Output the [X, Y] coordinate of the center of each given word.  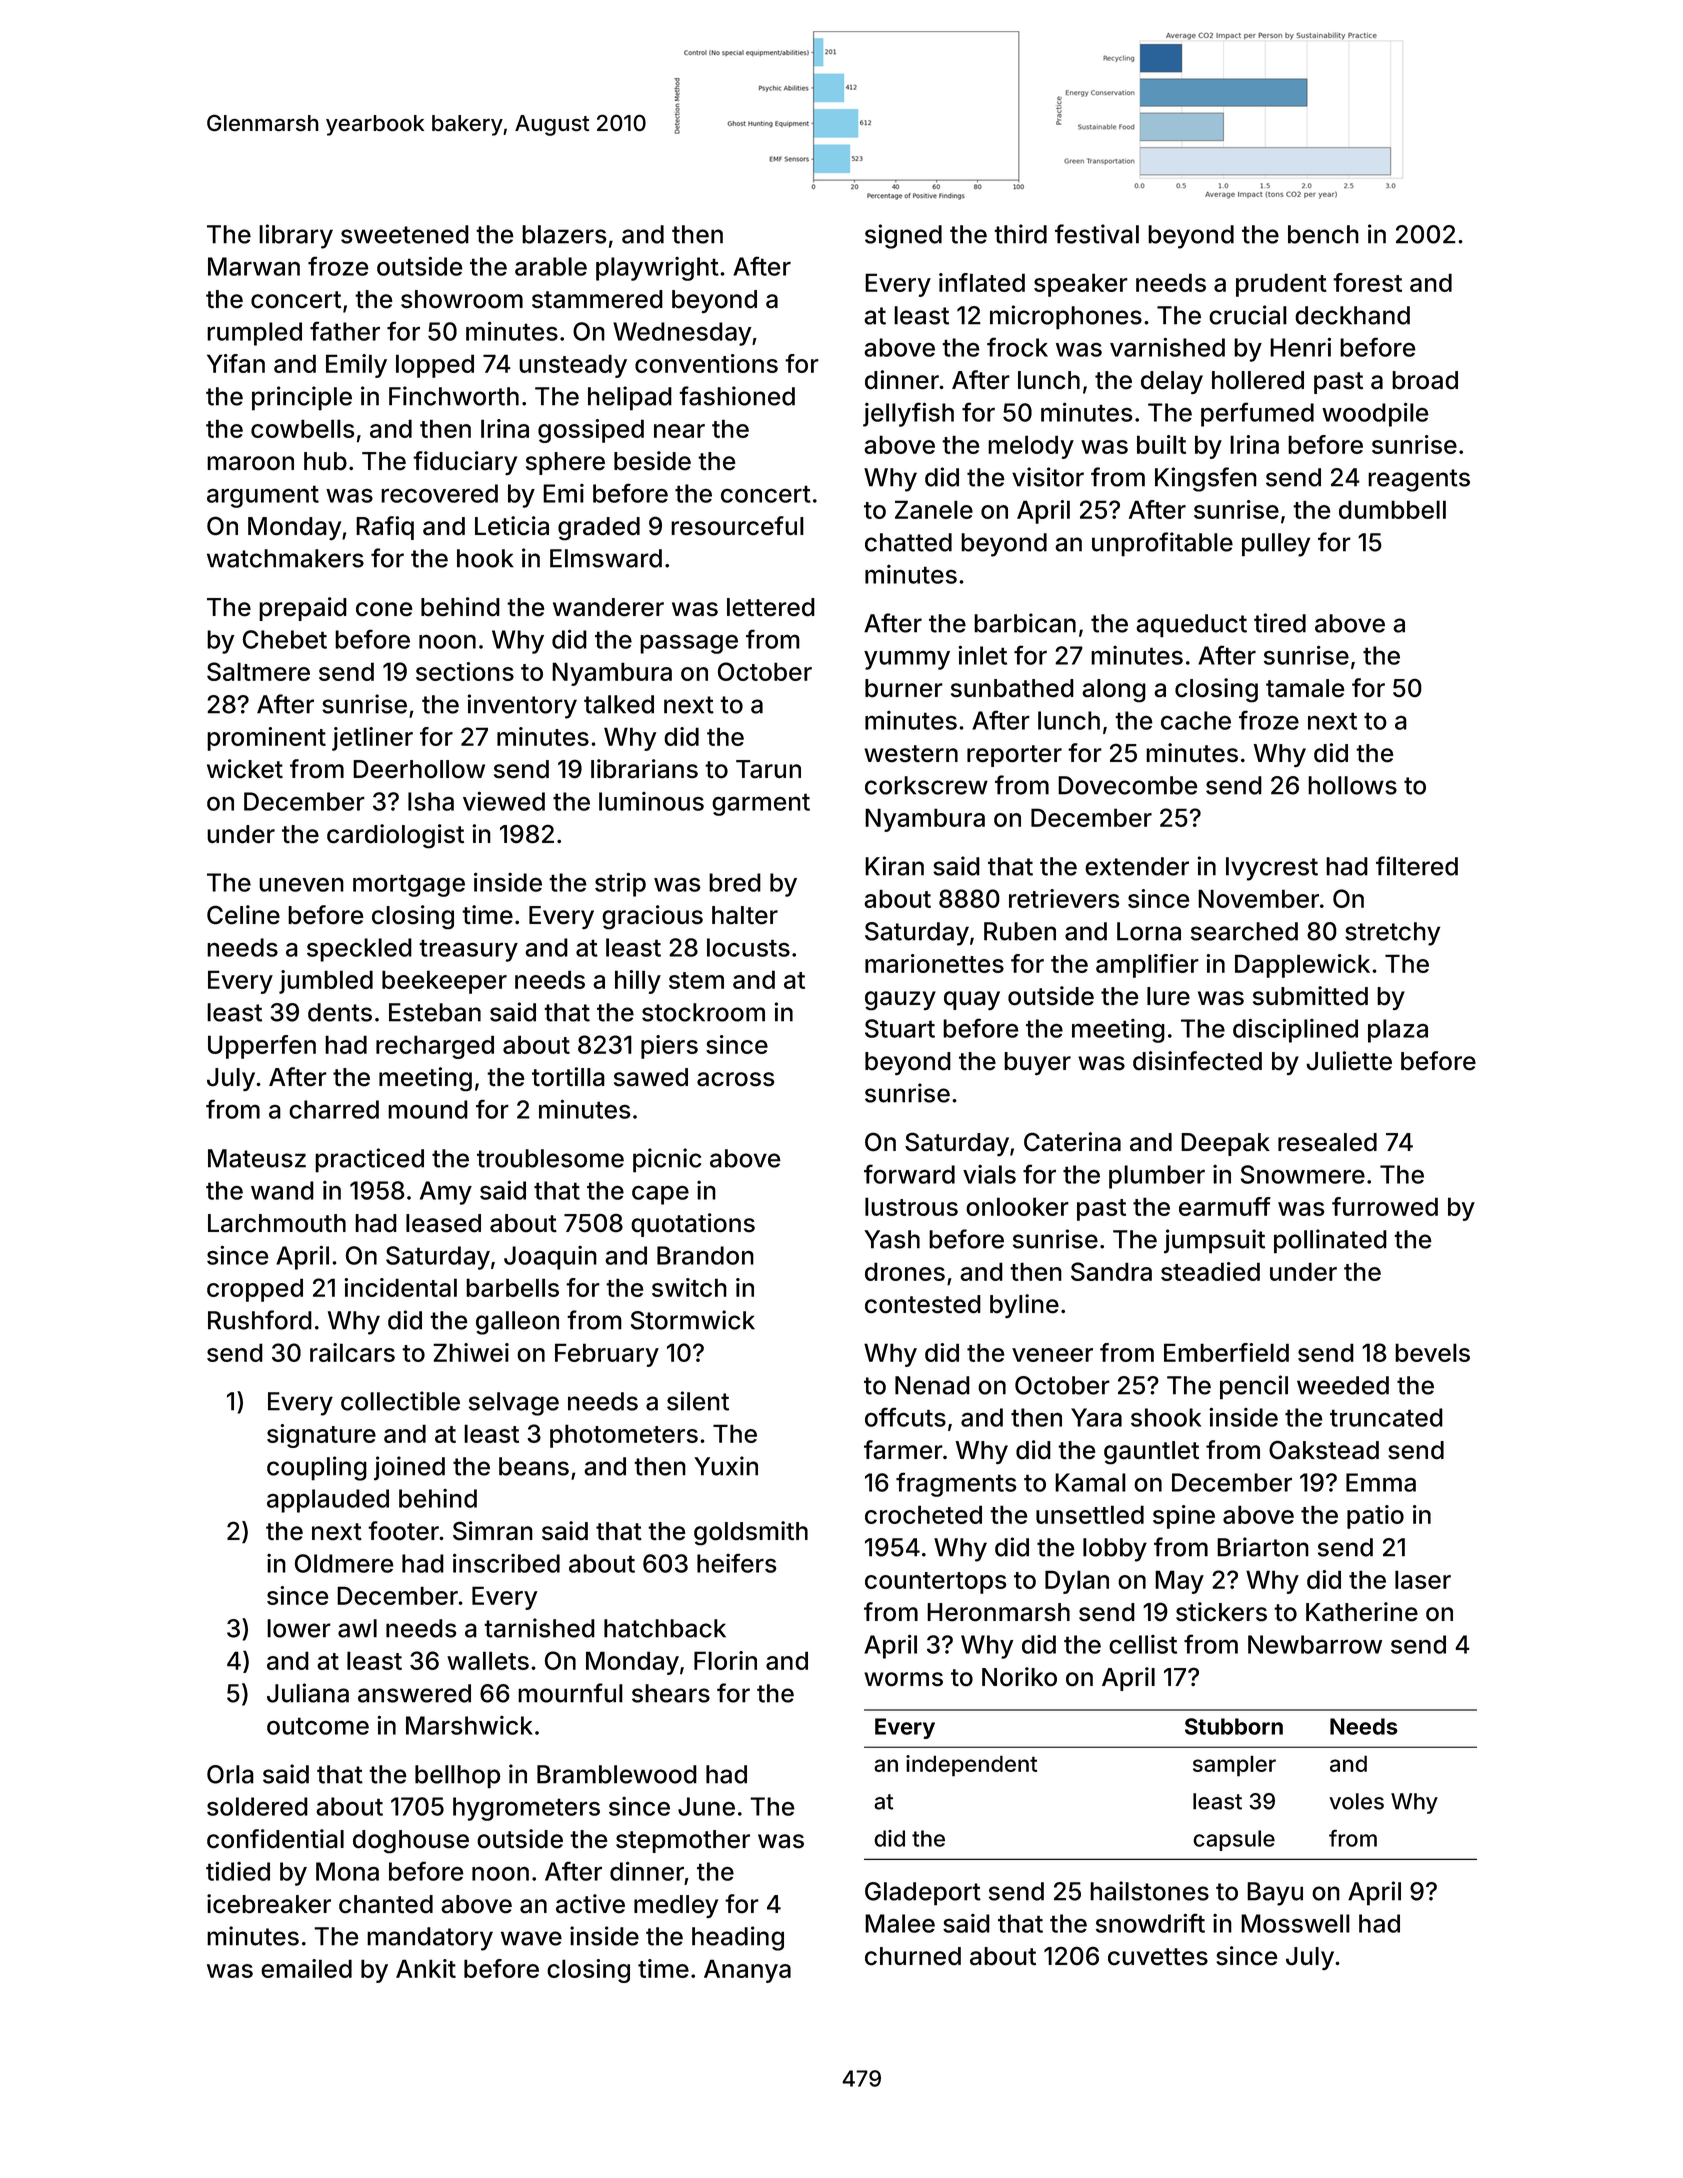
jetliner [372, 739]
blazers [564, 234]
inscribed [506, 1563]
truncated [1386, 1417]
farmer [903, 1450]
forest [1367, 282]
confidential [275, 1839]
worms [903, 1679]
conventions [706, 363]
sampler [1234, 1766]
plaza [1398, 1031]
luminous [651, 801]
